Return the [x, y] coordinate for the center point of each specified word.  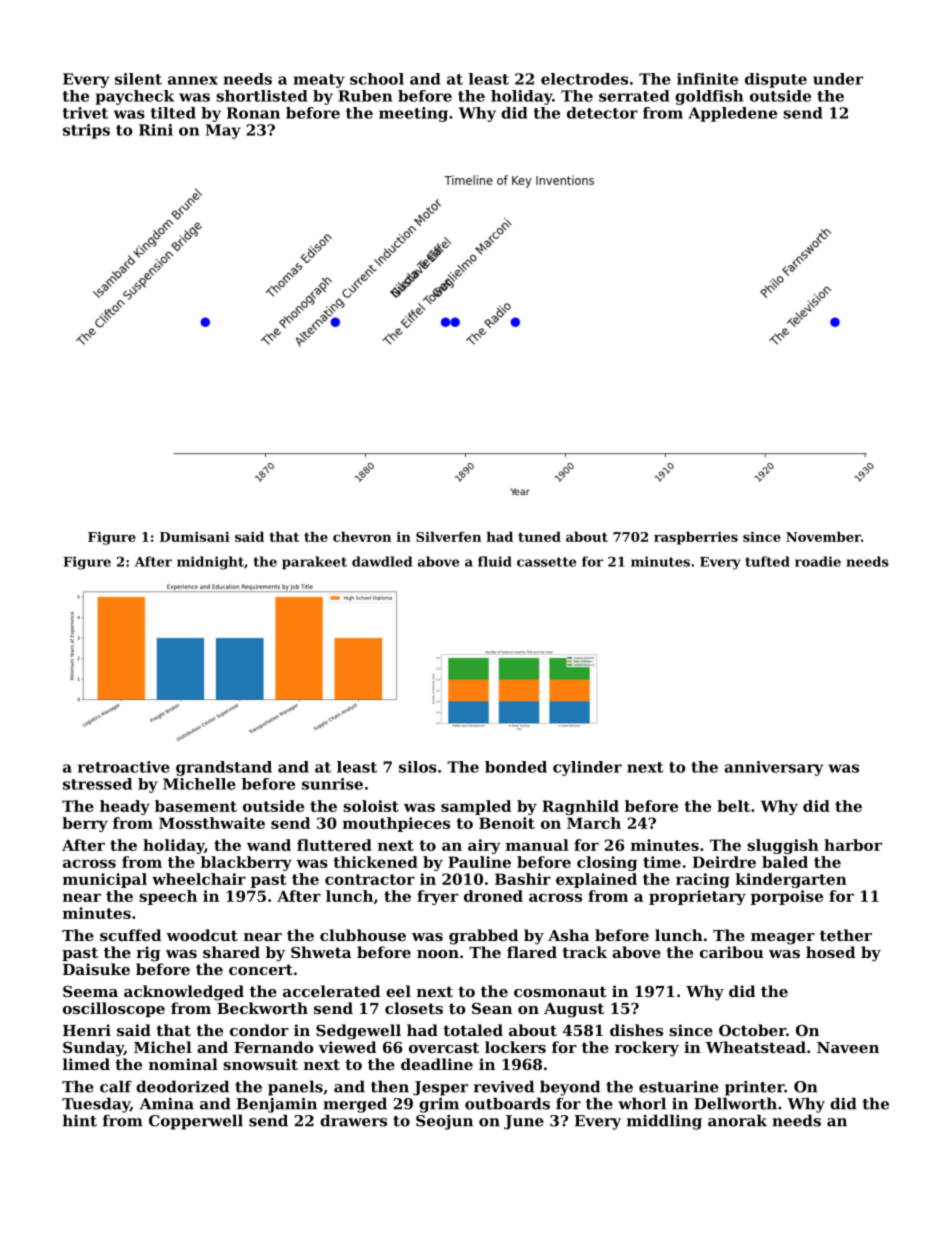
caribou [731, 952]
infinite [707, 79]
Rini [156, 130]
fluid [495, 561]
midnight [210, 563]
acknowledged [184, 993]
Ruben [365, 96]
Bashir [523, 879]
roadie [818, 561]
